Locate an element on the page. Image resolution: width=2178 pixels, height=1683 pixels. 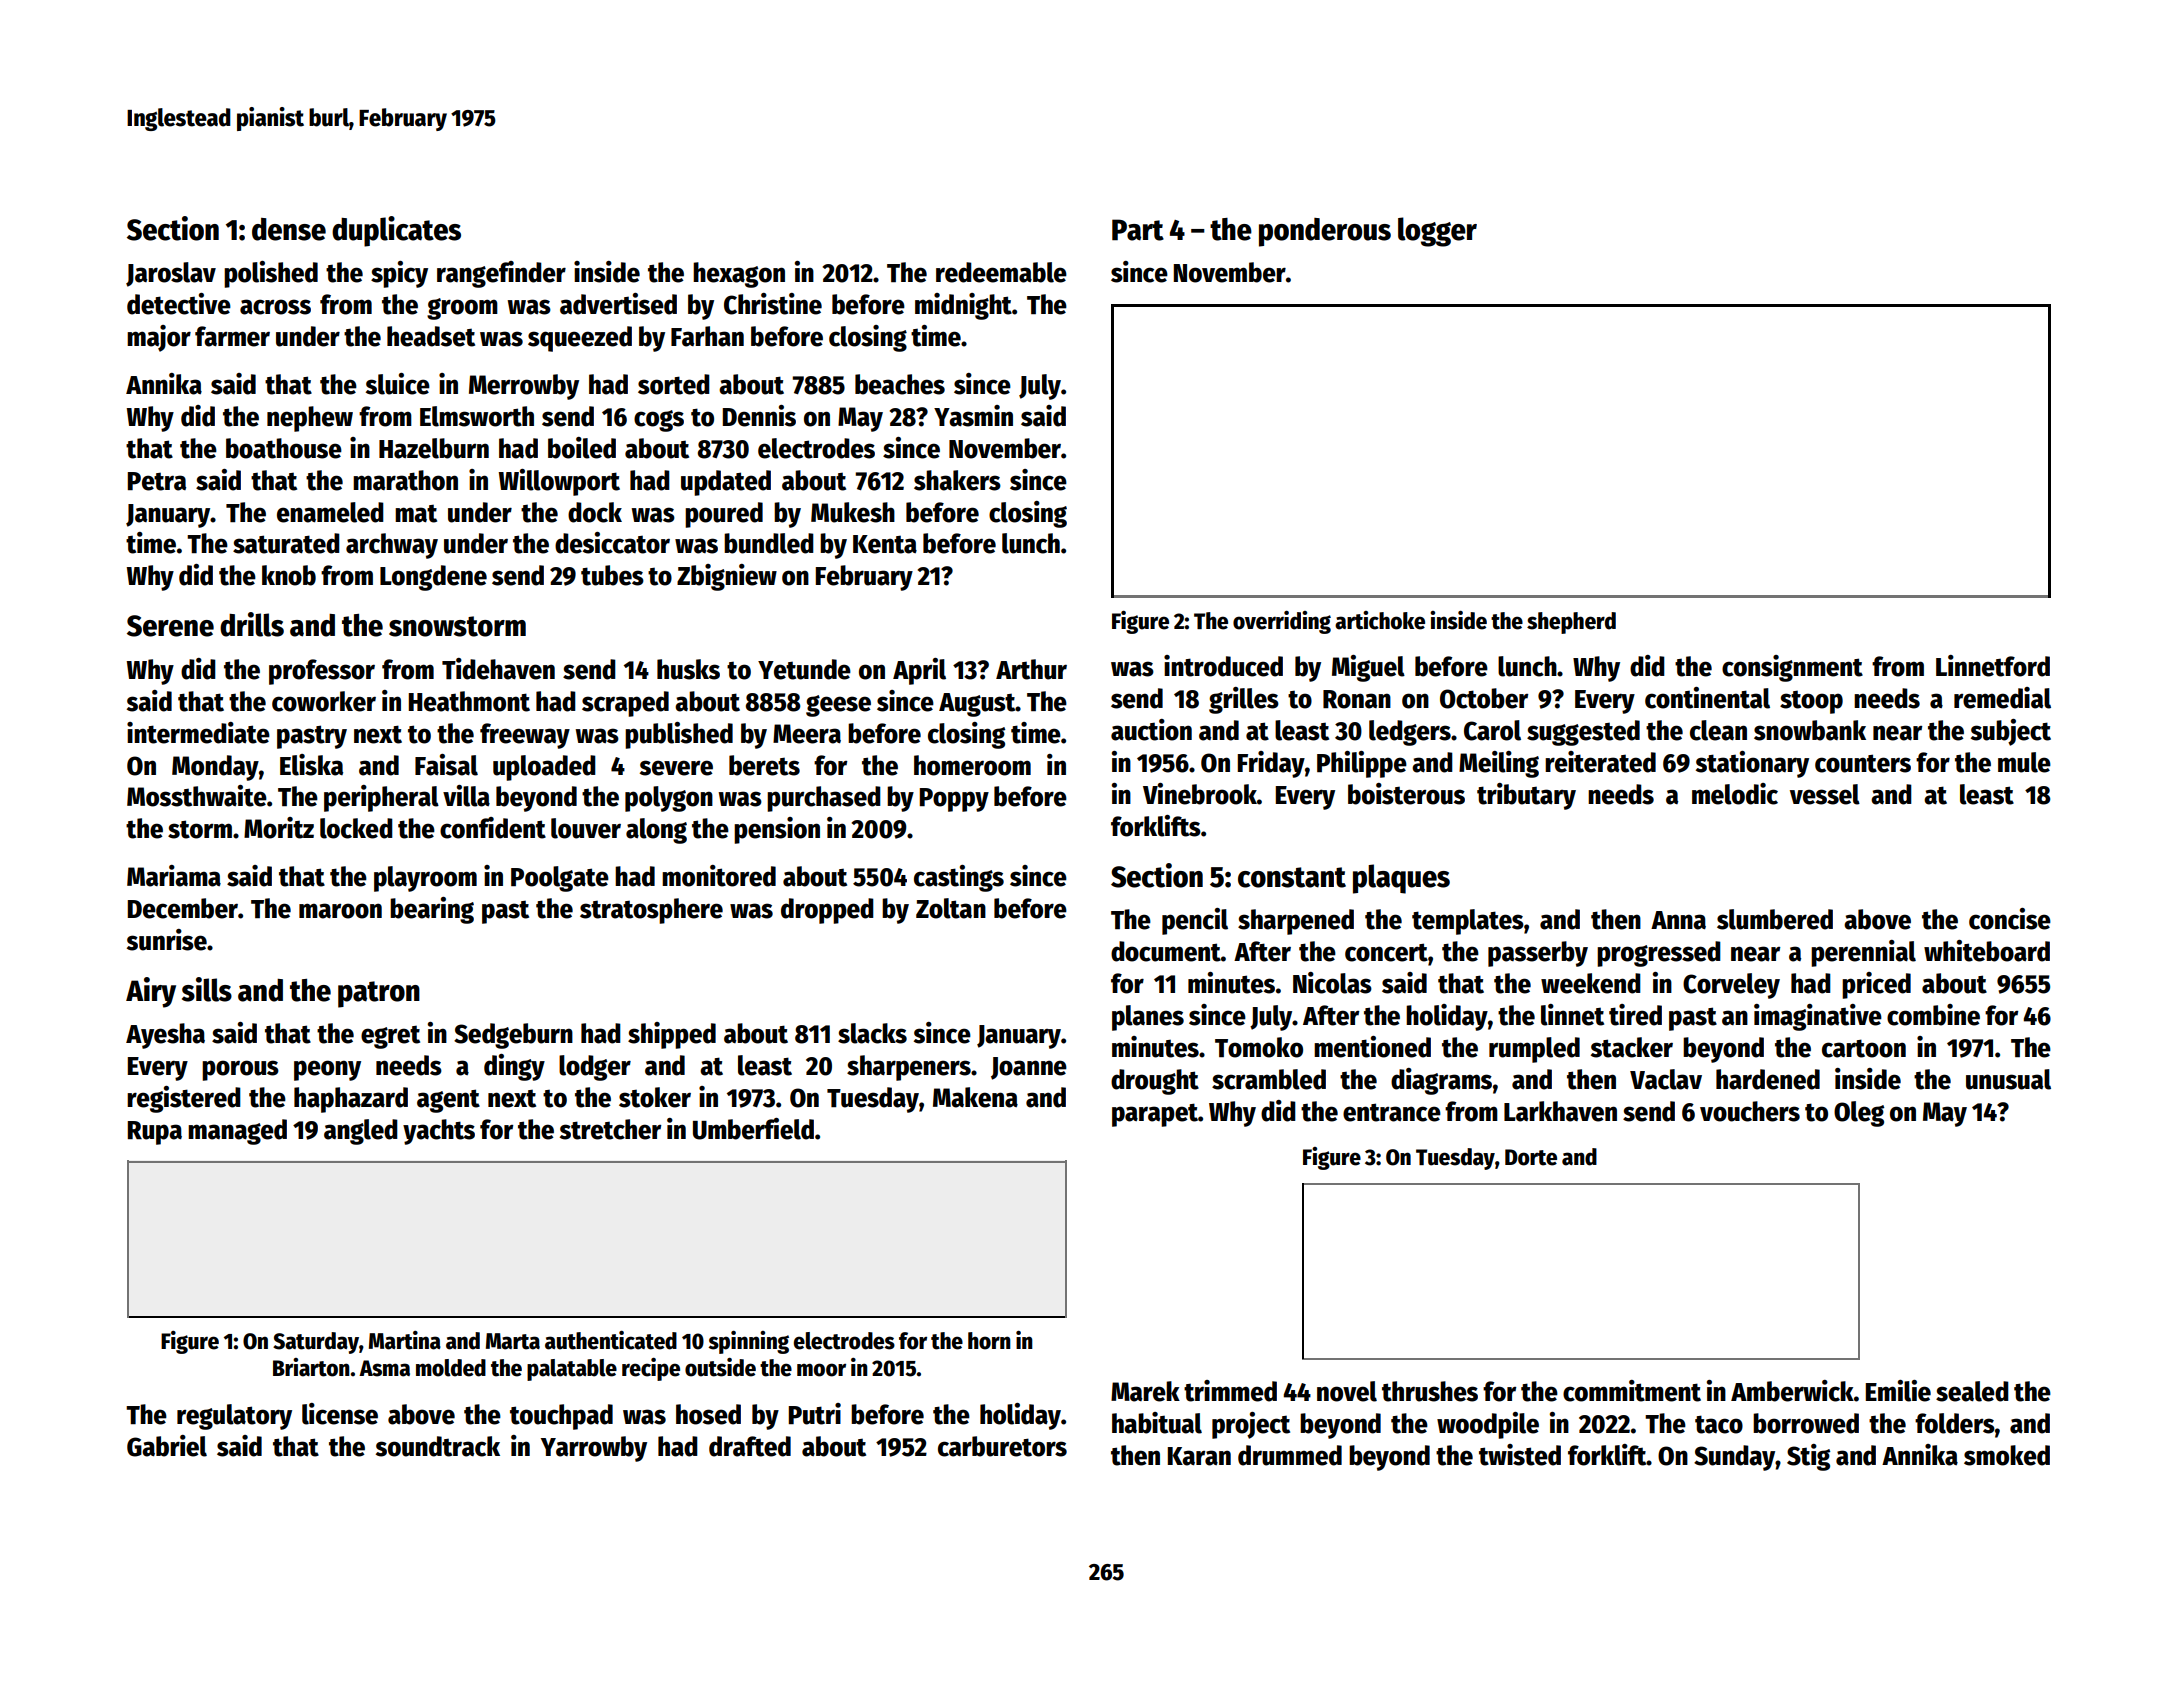
Karan is located at coordinates (1199, 1456).
